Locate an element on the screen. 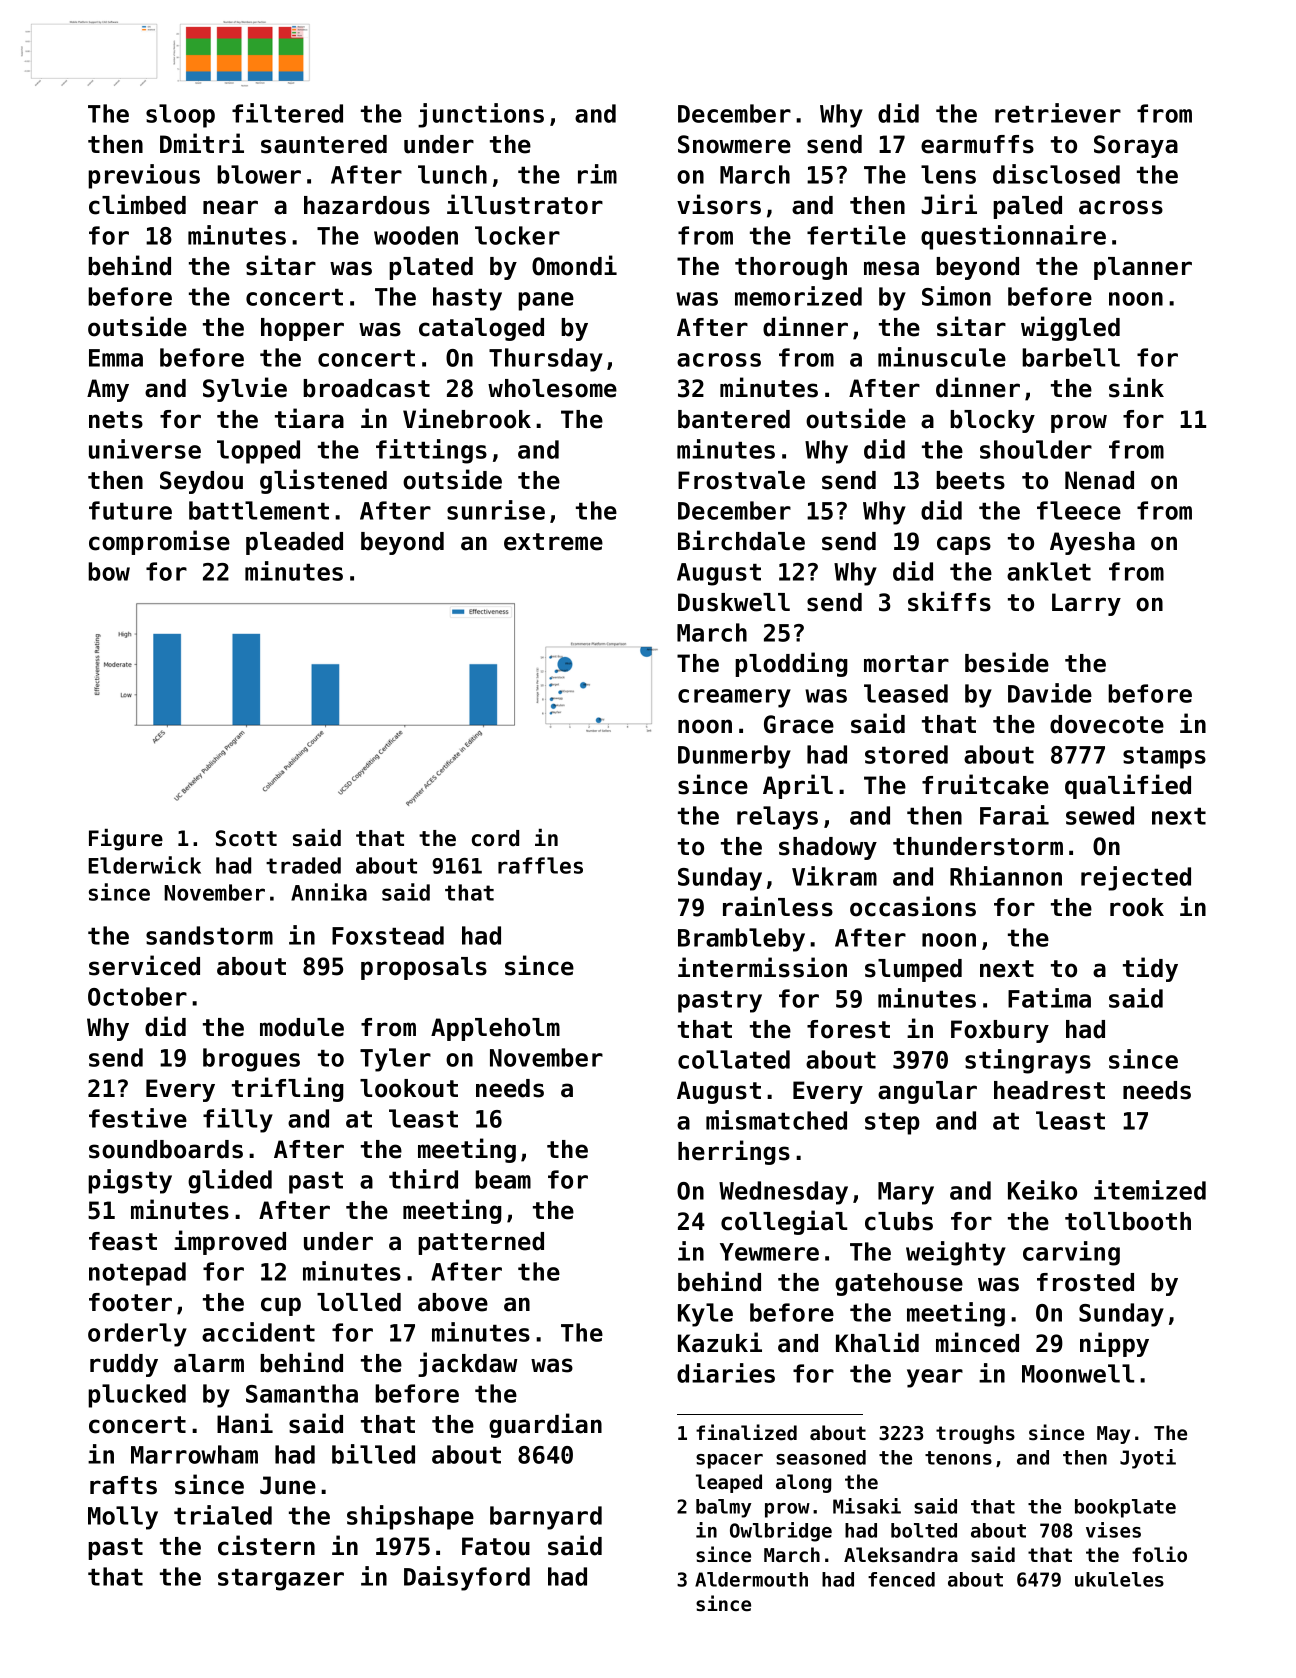 The height and width of the screenshot is (1678, 1296). blocky is located at coordinates (992, 421).
